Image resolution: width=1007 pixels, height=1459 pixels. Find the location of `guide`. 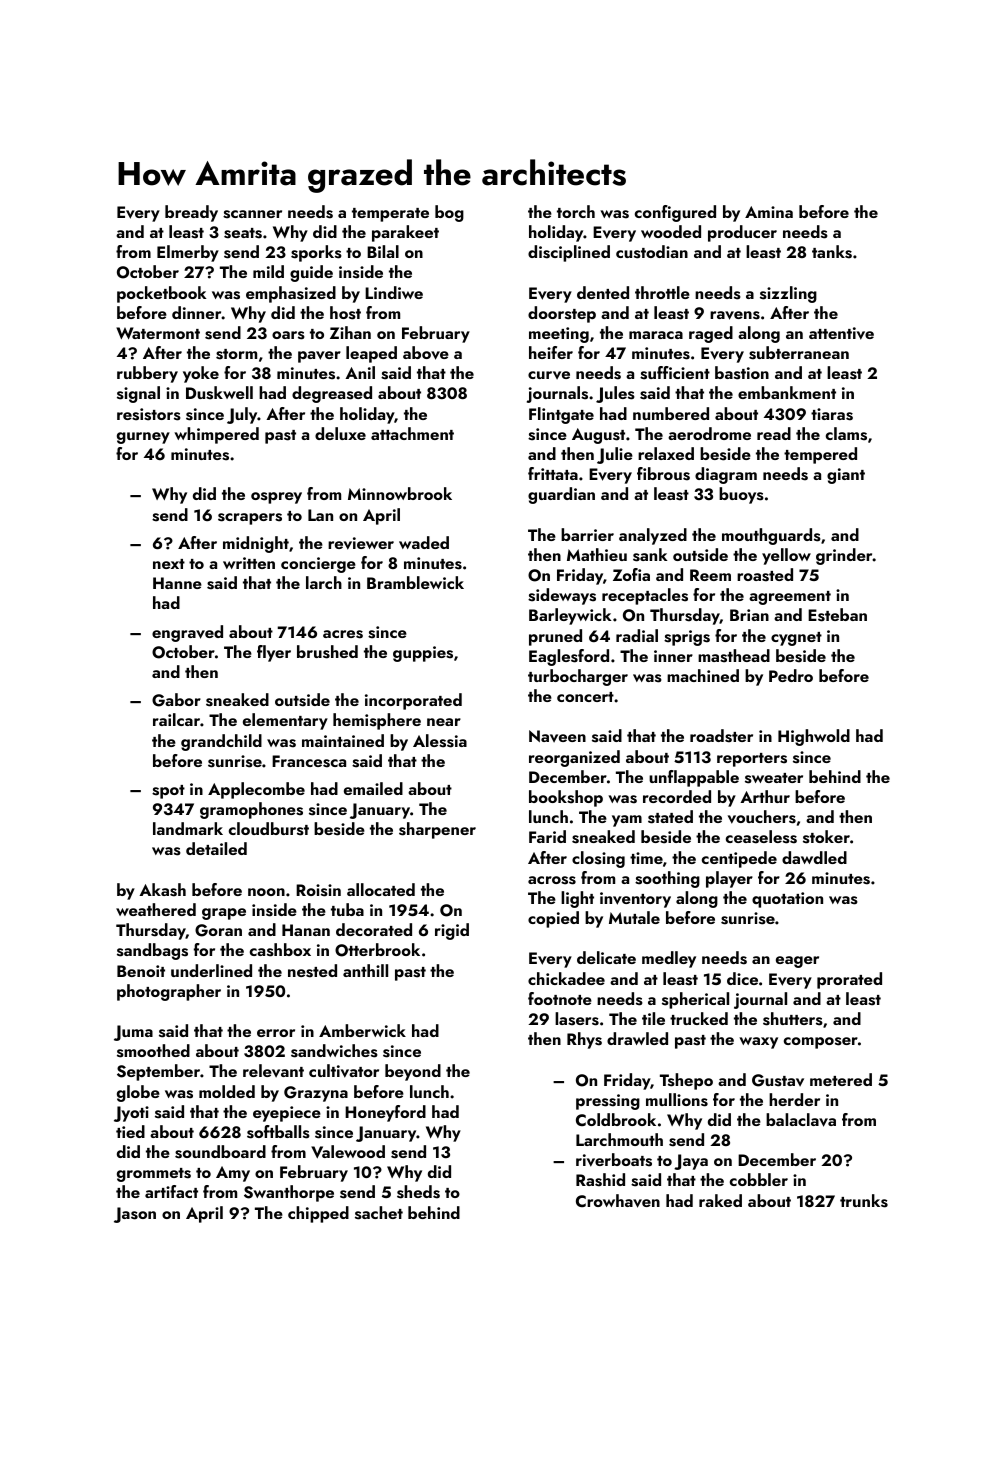

guide is located at coordinates (311, 273).
